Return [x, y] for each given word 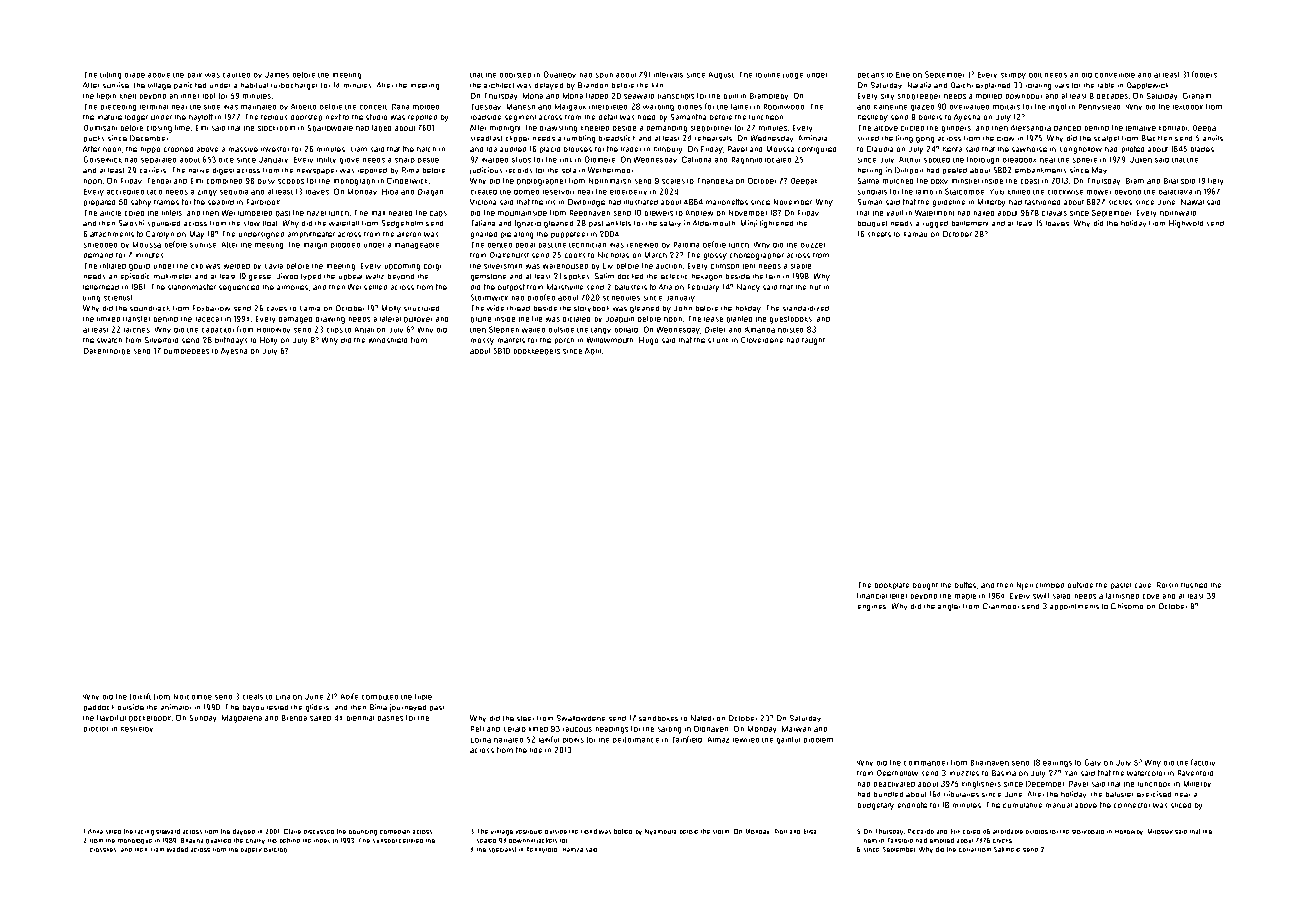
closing [159, 129]
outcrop [275, 850]
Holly [268, 341]
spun [604, 75]
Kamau [915, 234]
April [593, 351]
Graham [1197, 96]
